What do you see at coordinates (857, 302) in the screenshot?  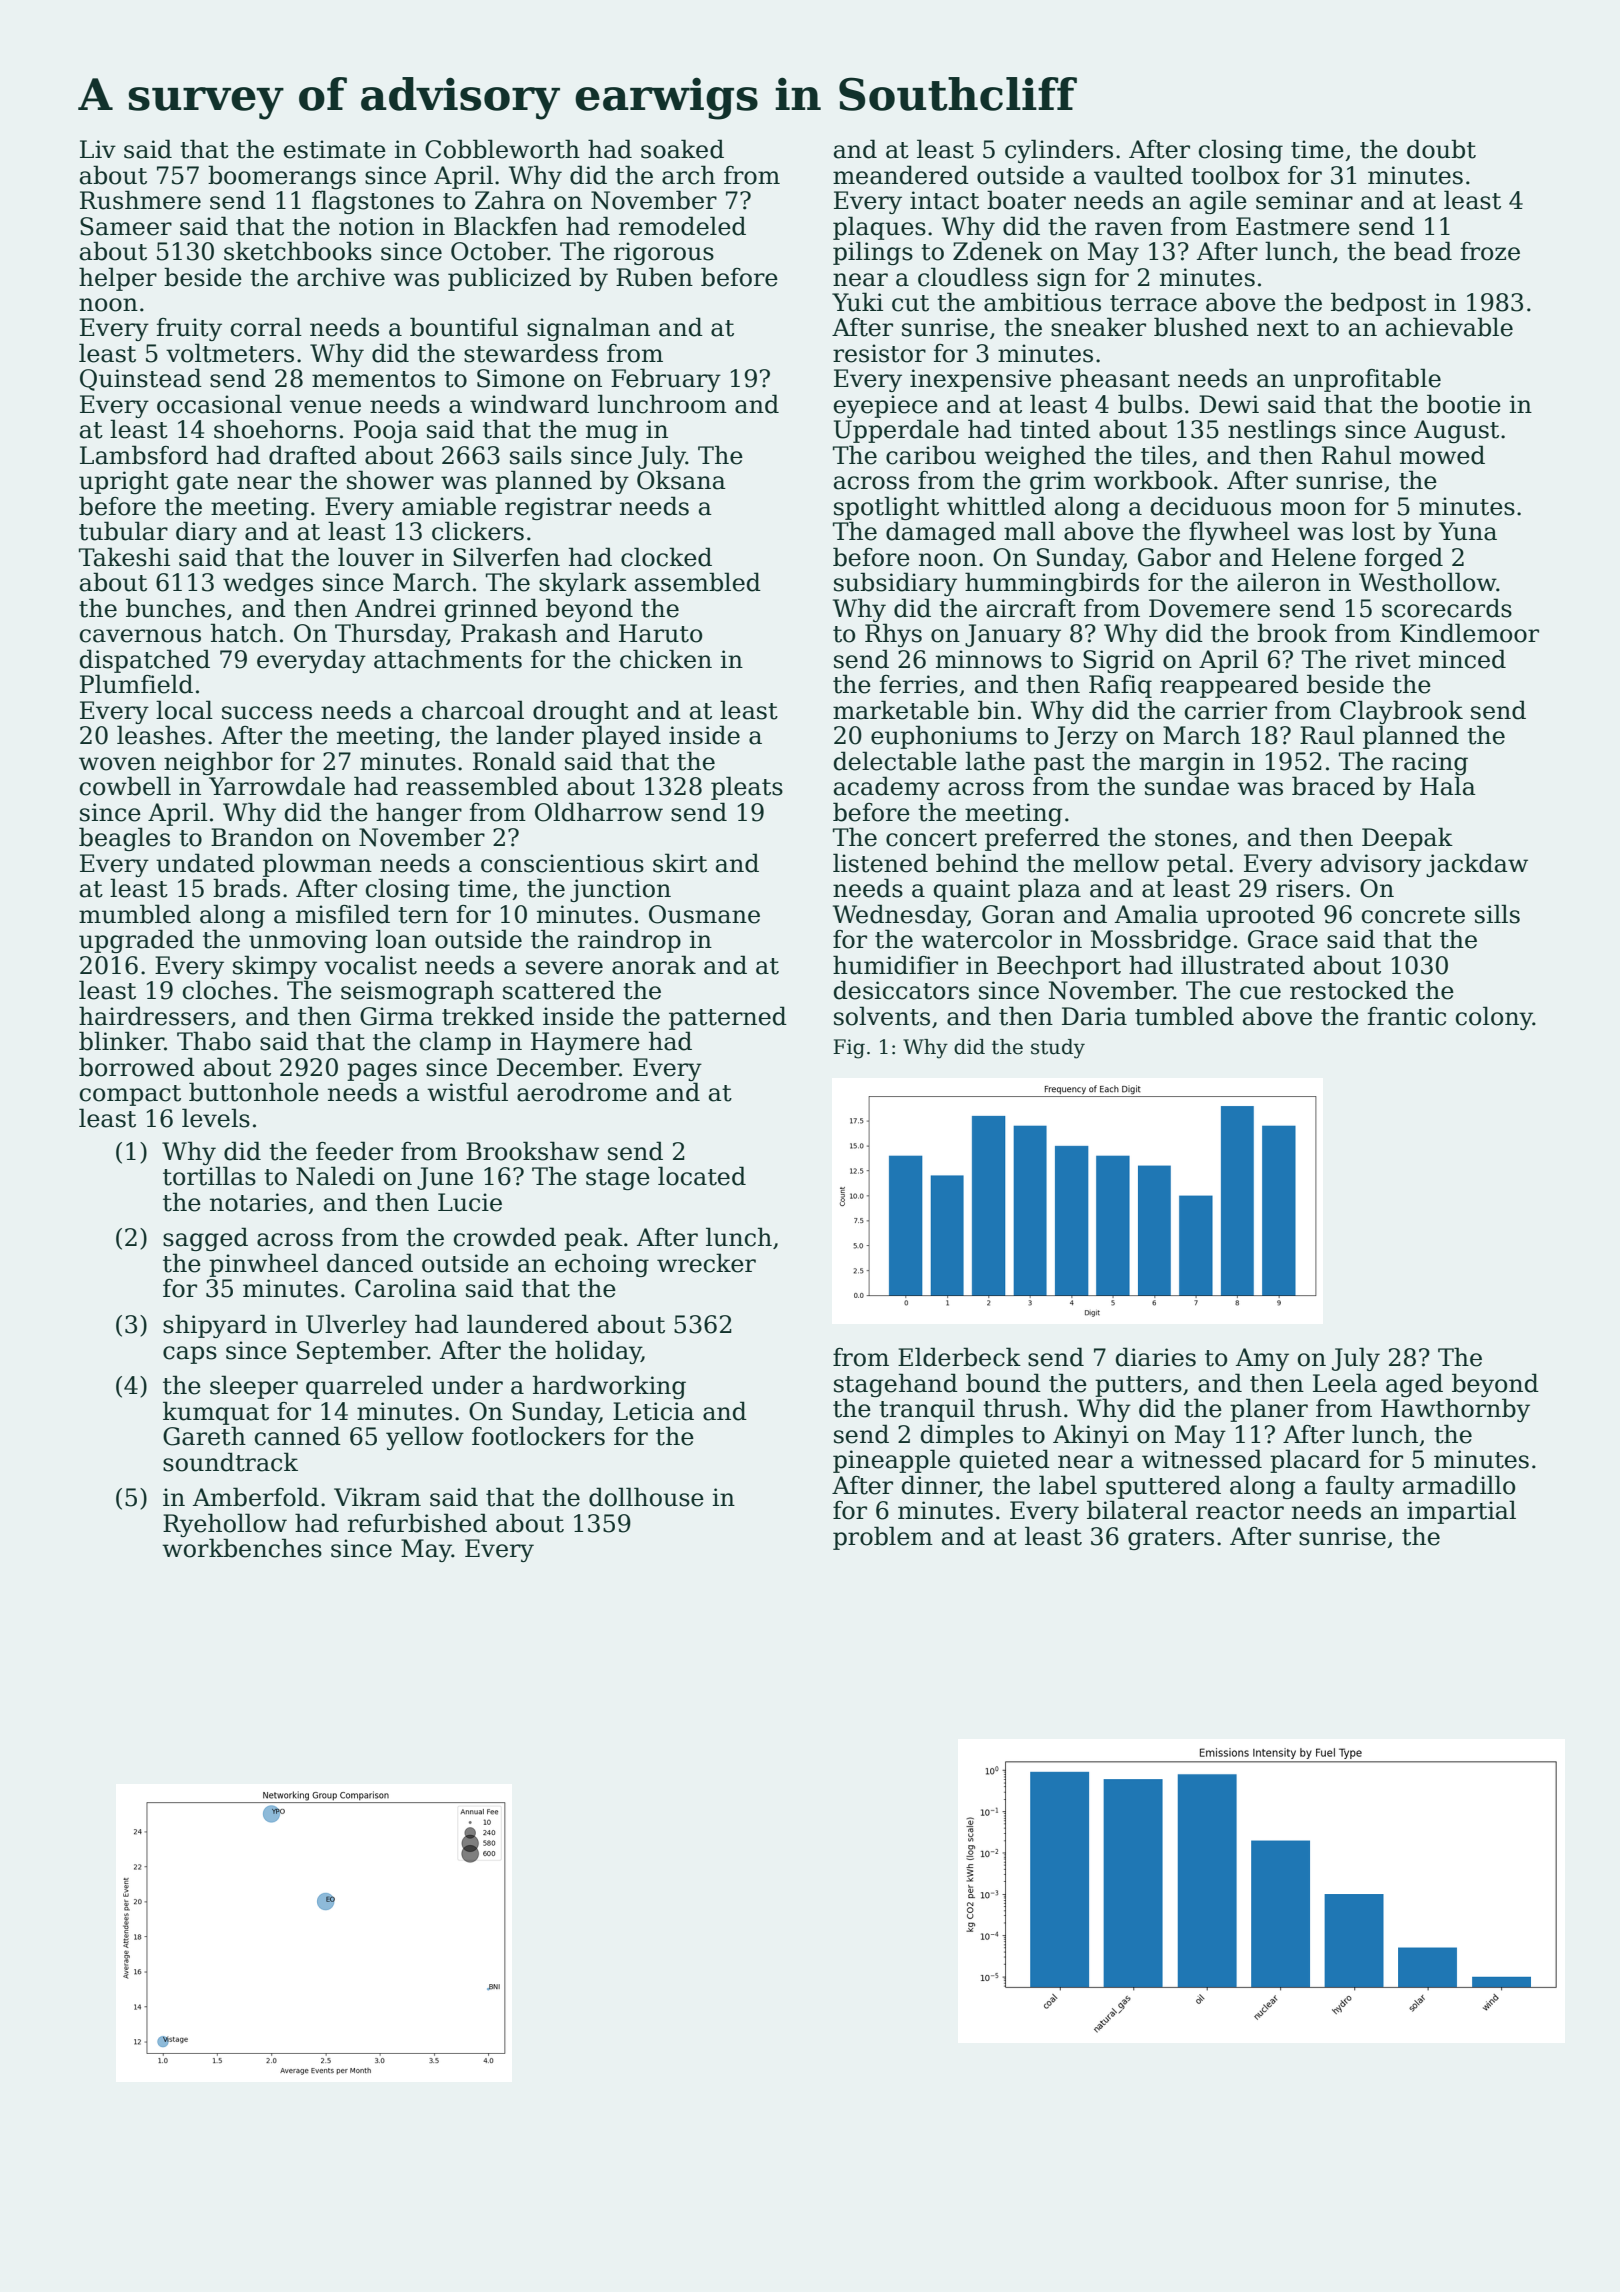 I see `Yuki` at bounding box center [857, 302].
